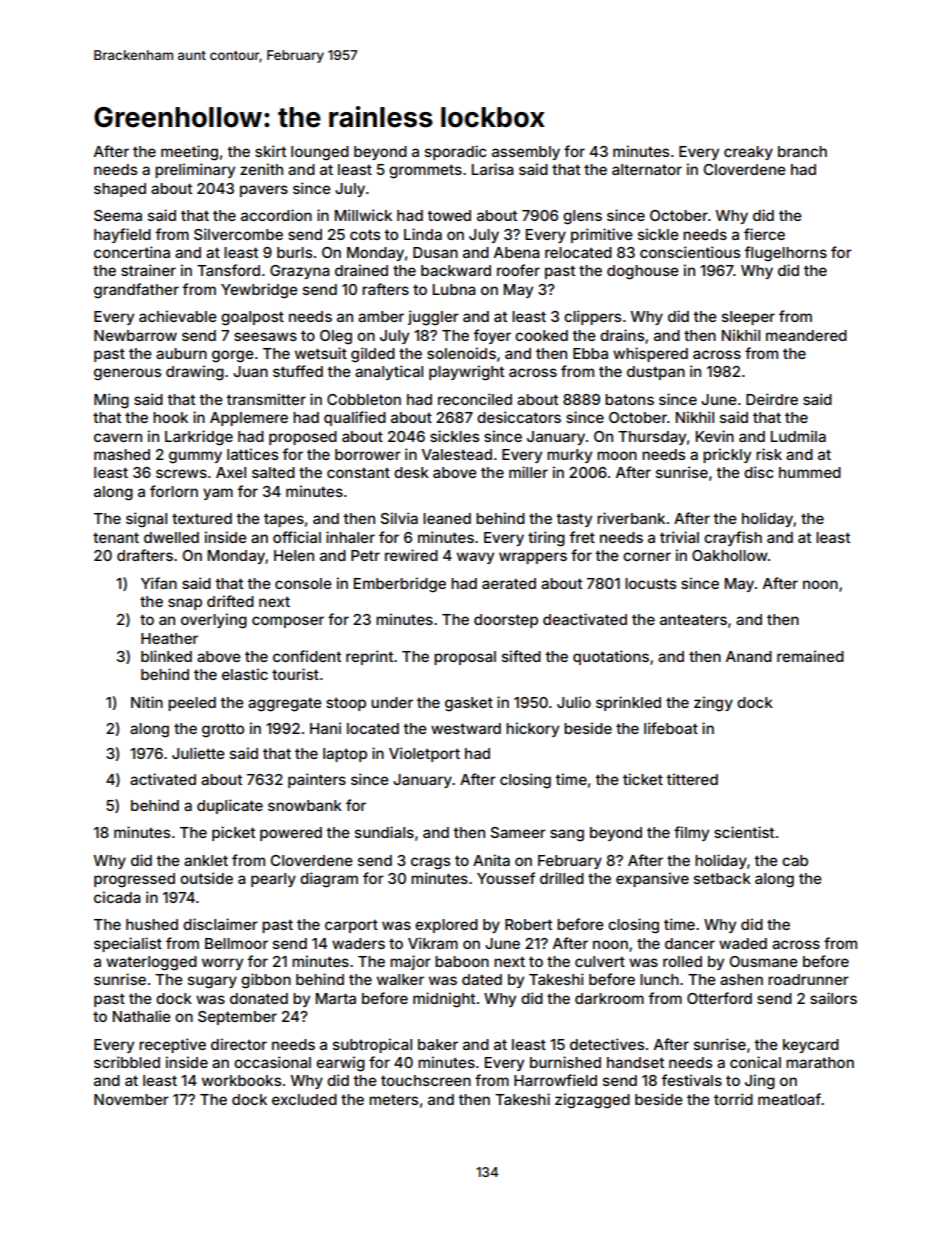  What do you see at coordinates (650, 354) in the screenshot?
I see `whispered` at bounding box center [650, 354].
